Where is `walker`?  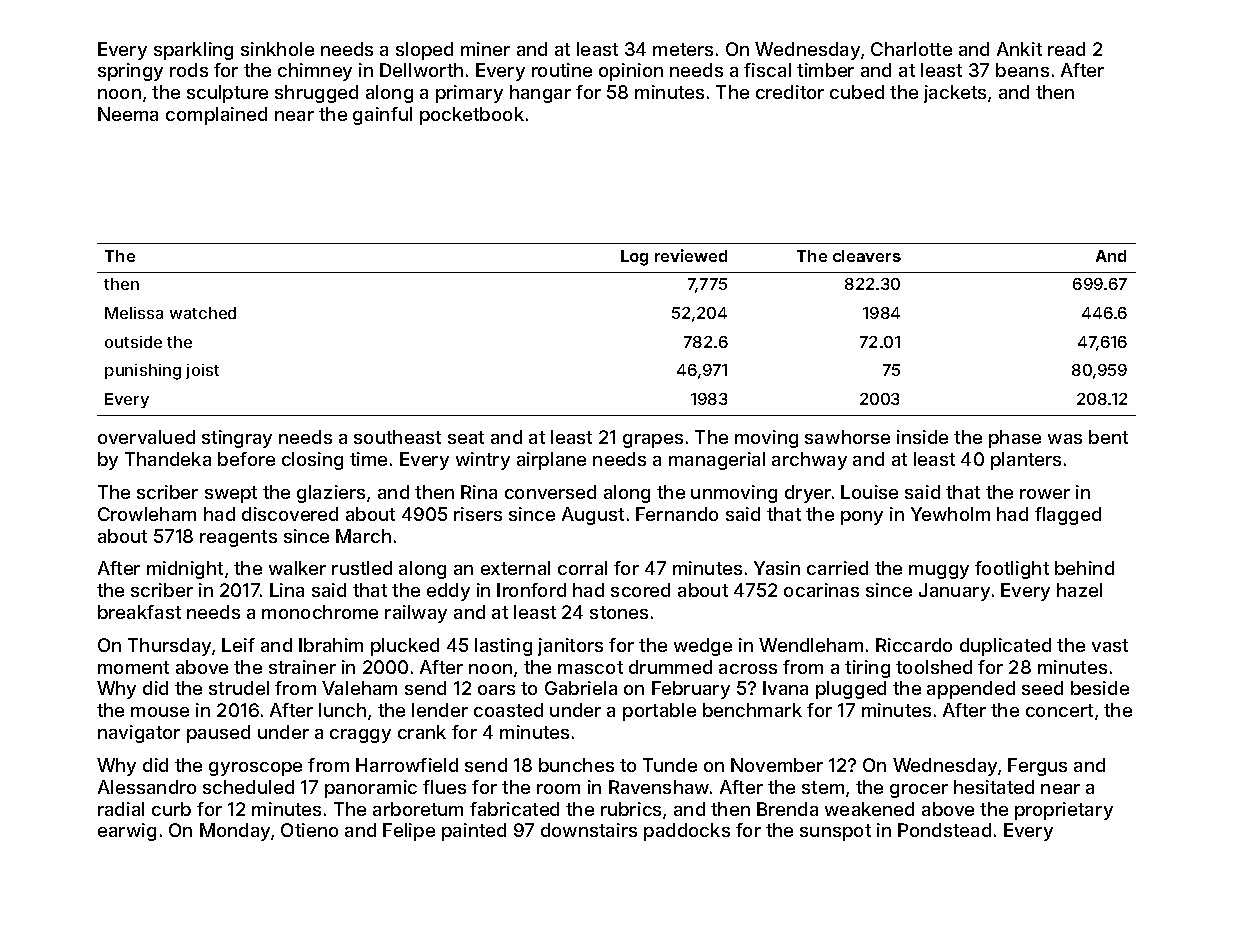 walker is located at coordinates (297, 568).
